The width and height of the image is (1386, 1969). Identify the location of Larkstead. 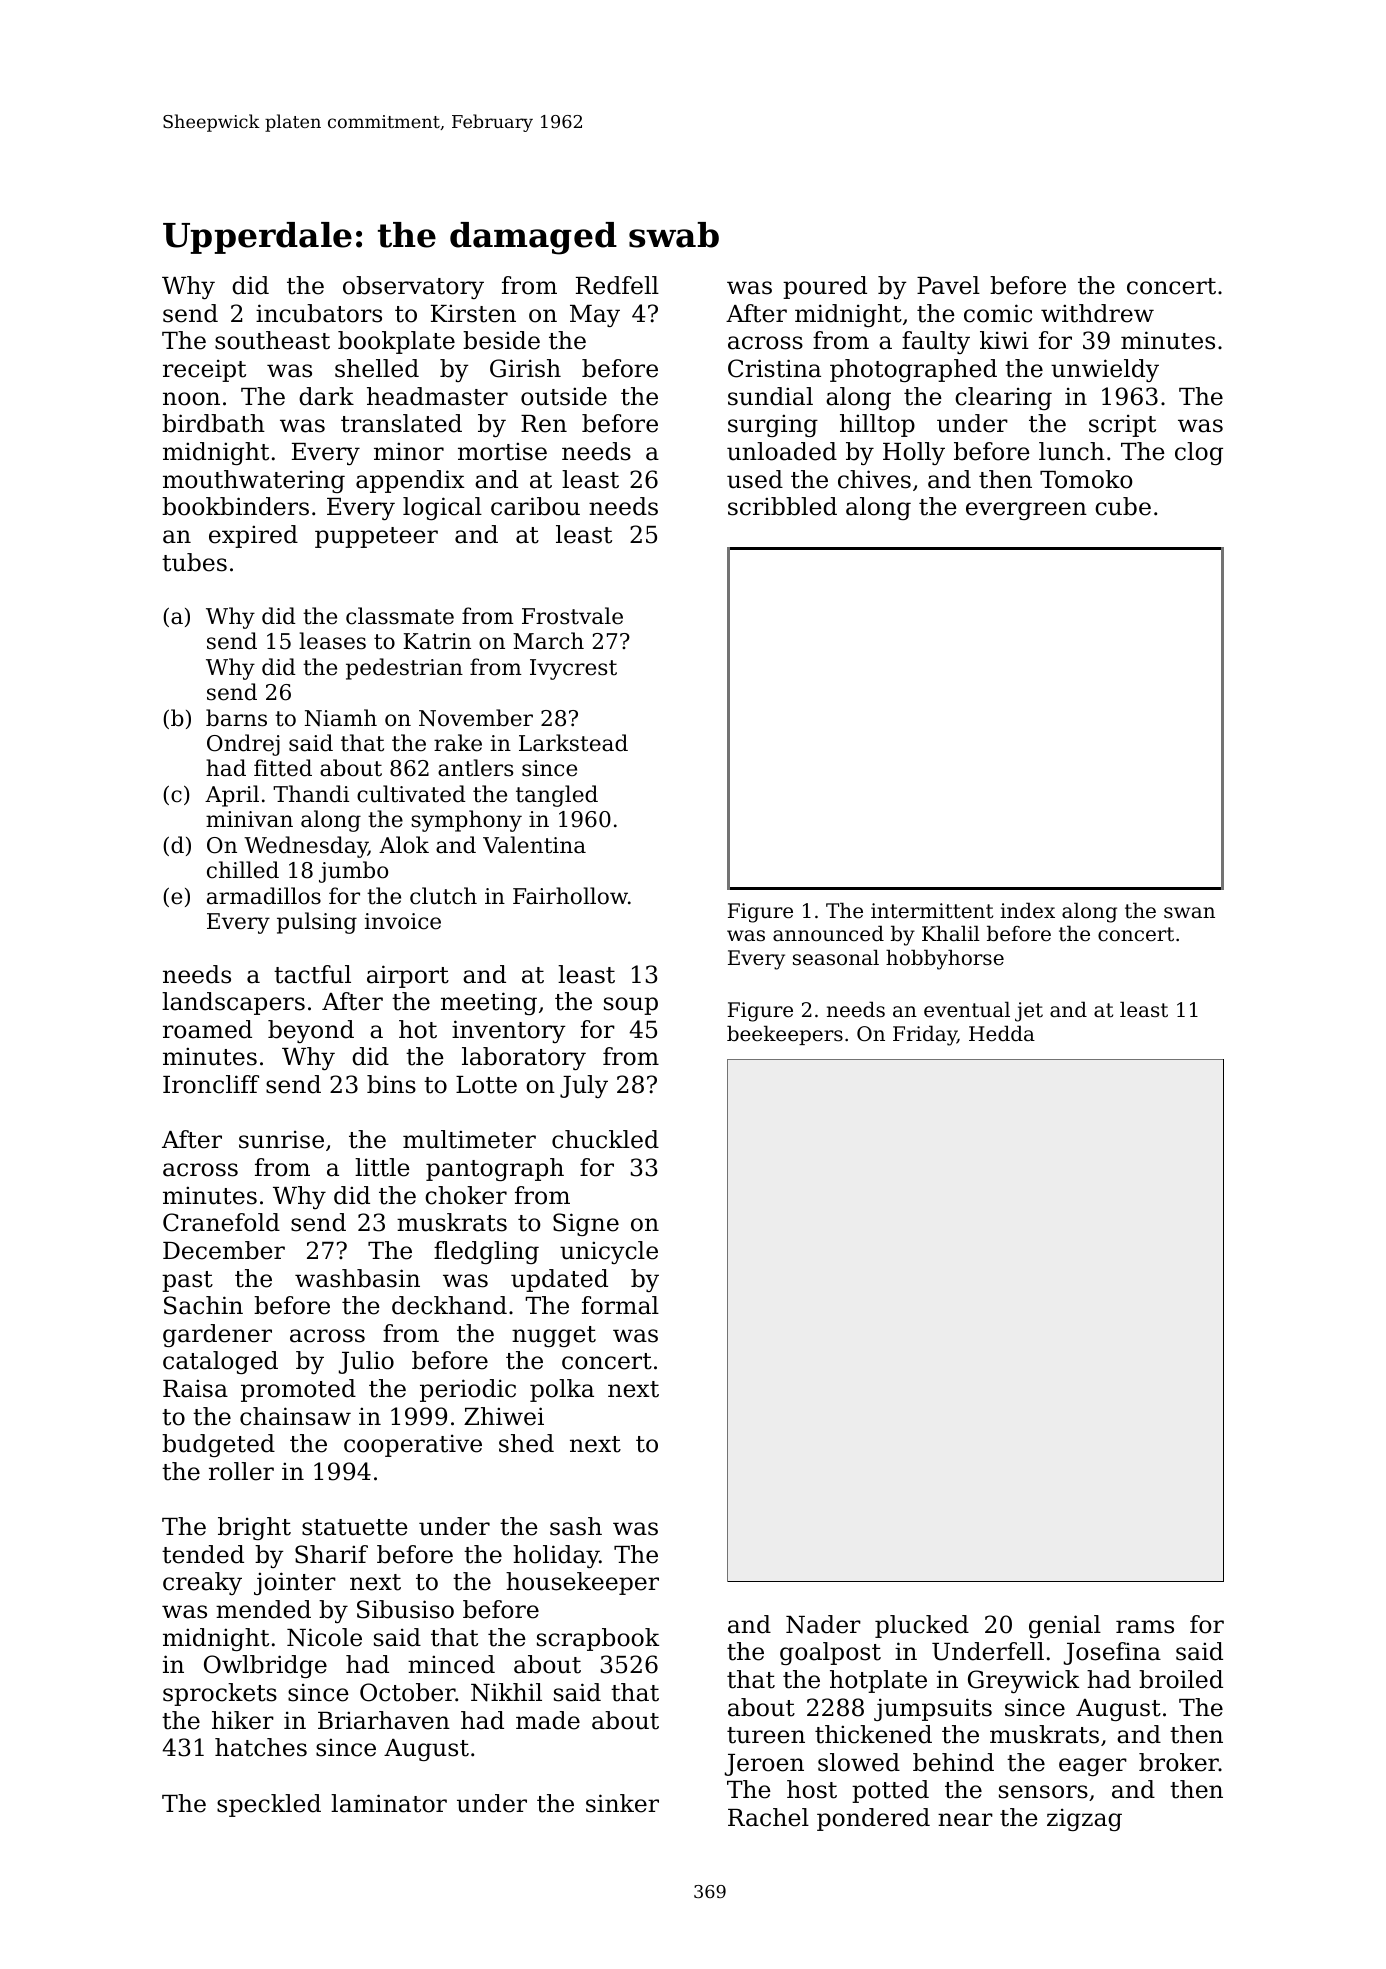
(573, 743).
